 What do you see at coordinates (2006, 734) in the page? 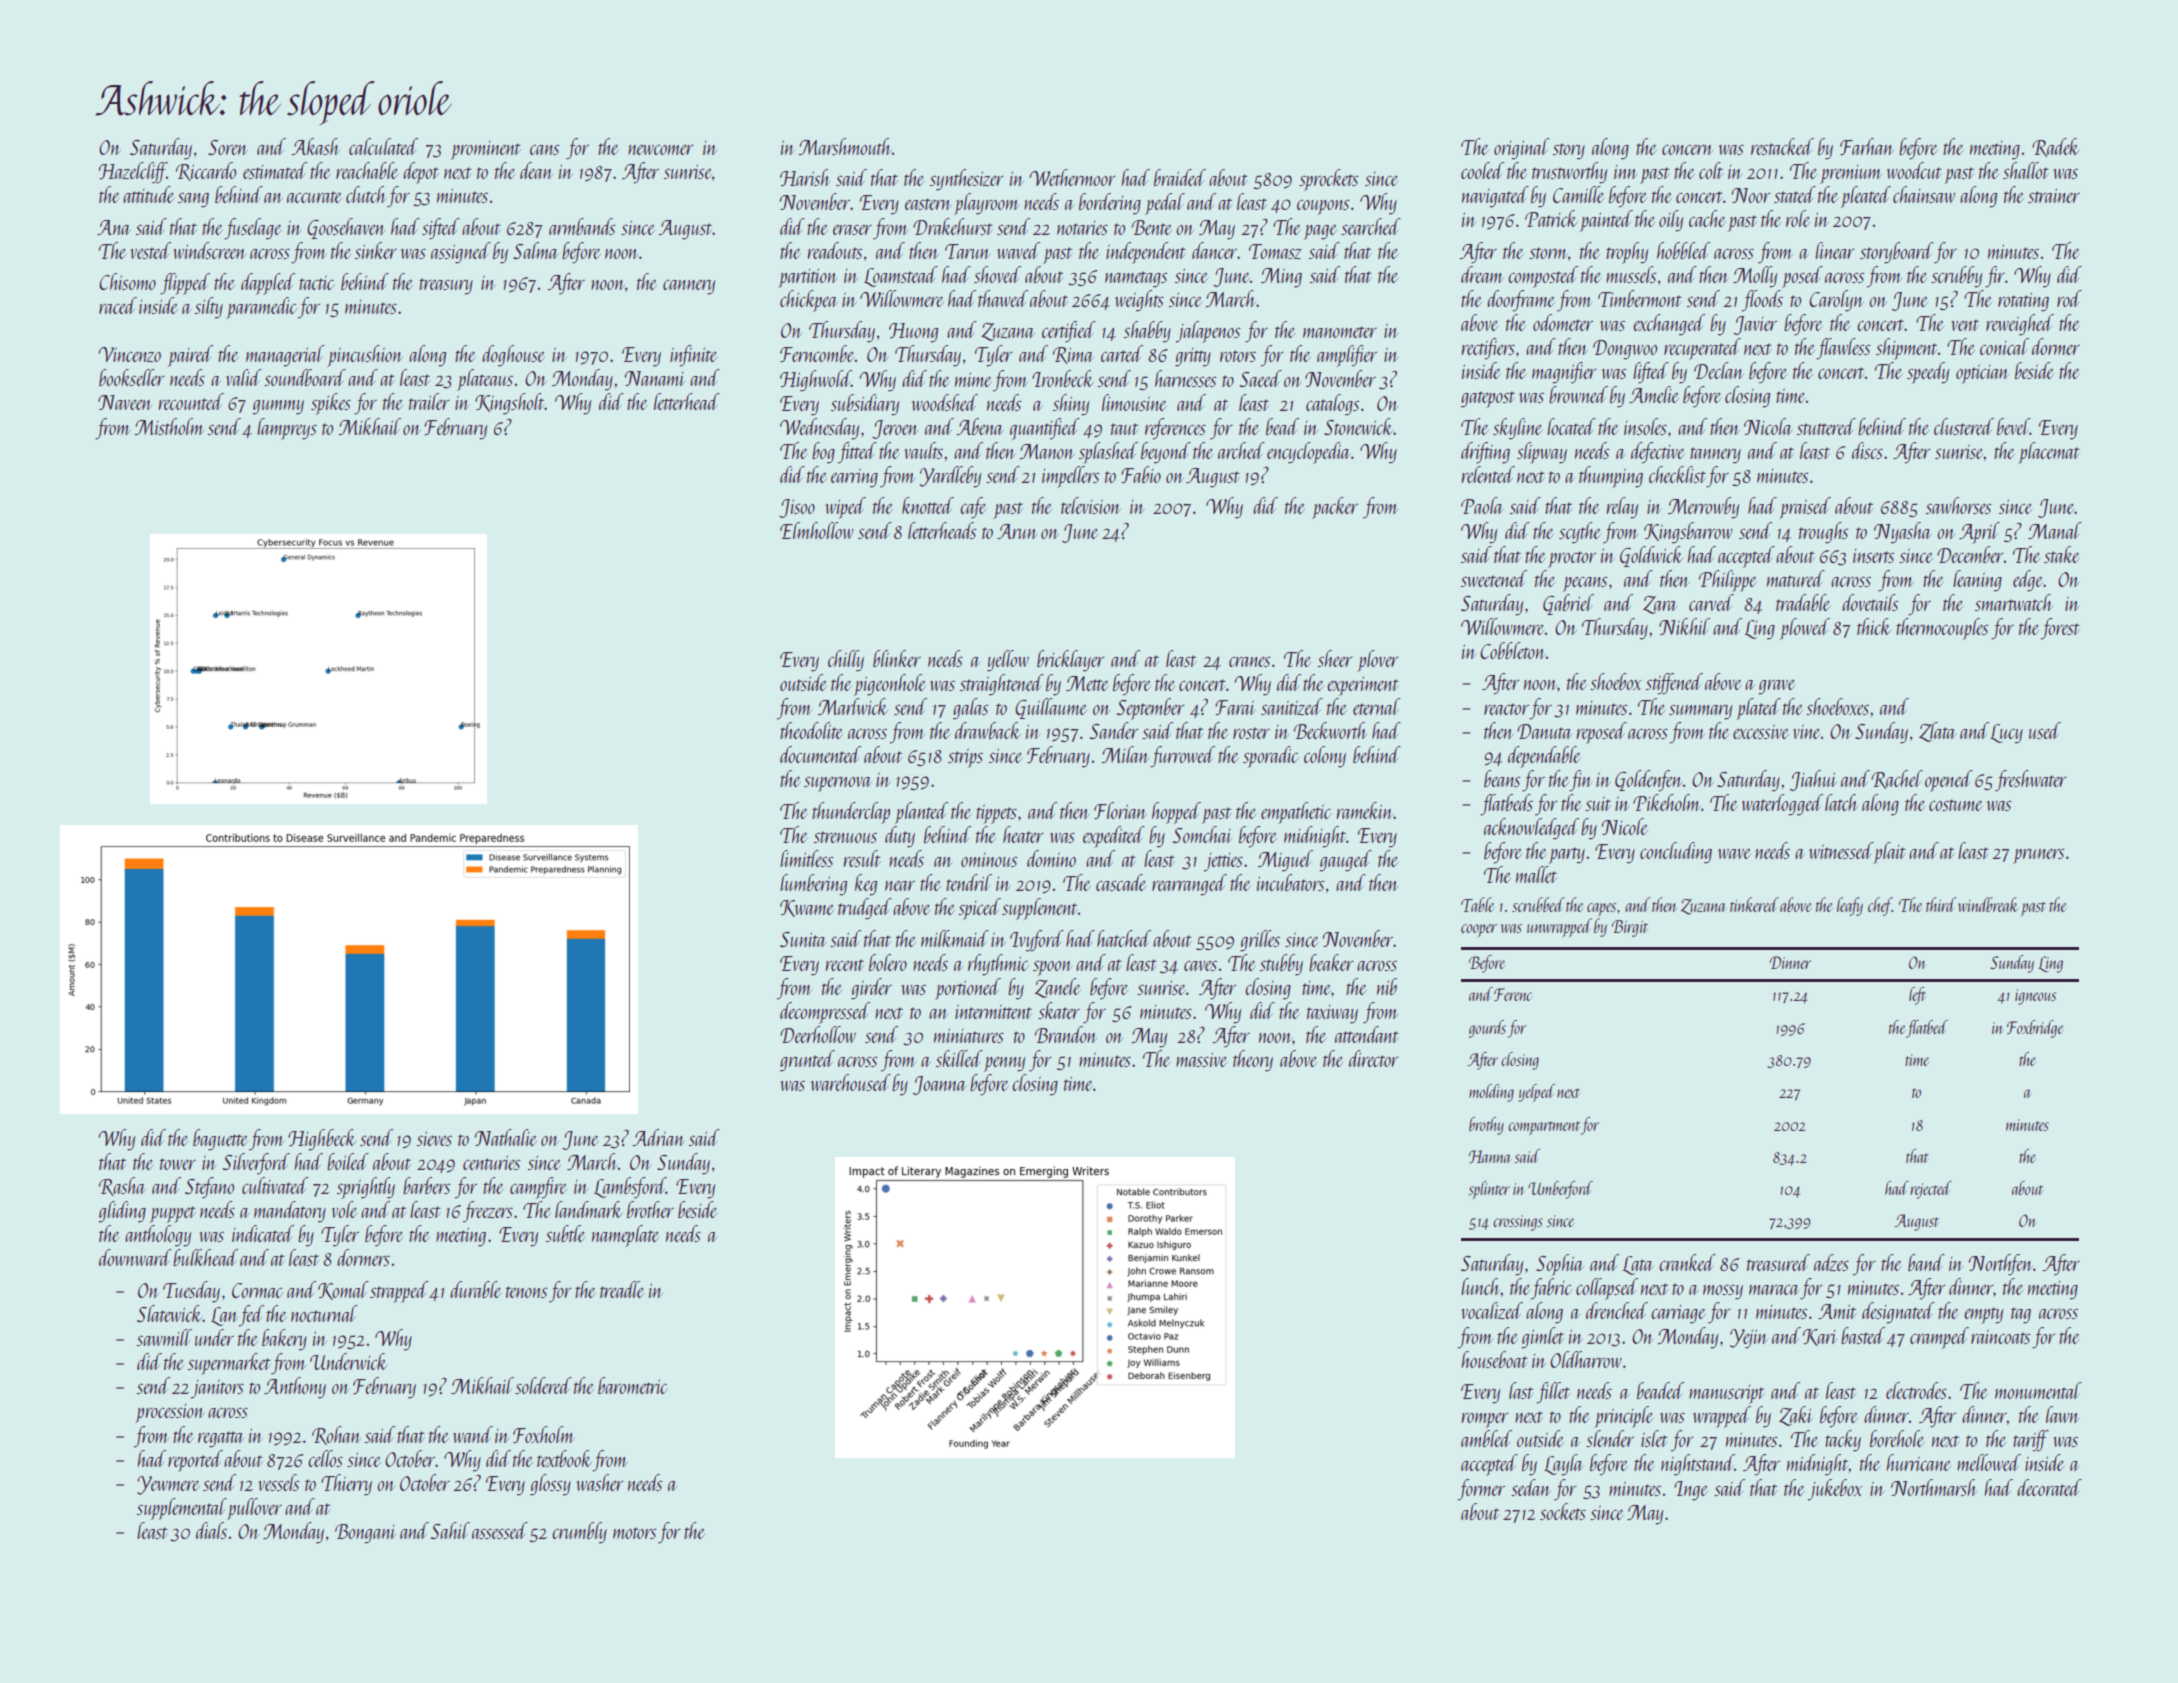
I see `Lucy` at bounding box center [2006, 734].
